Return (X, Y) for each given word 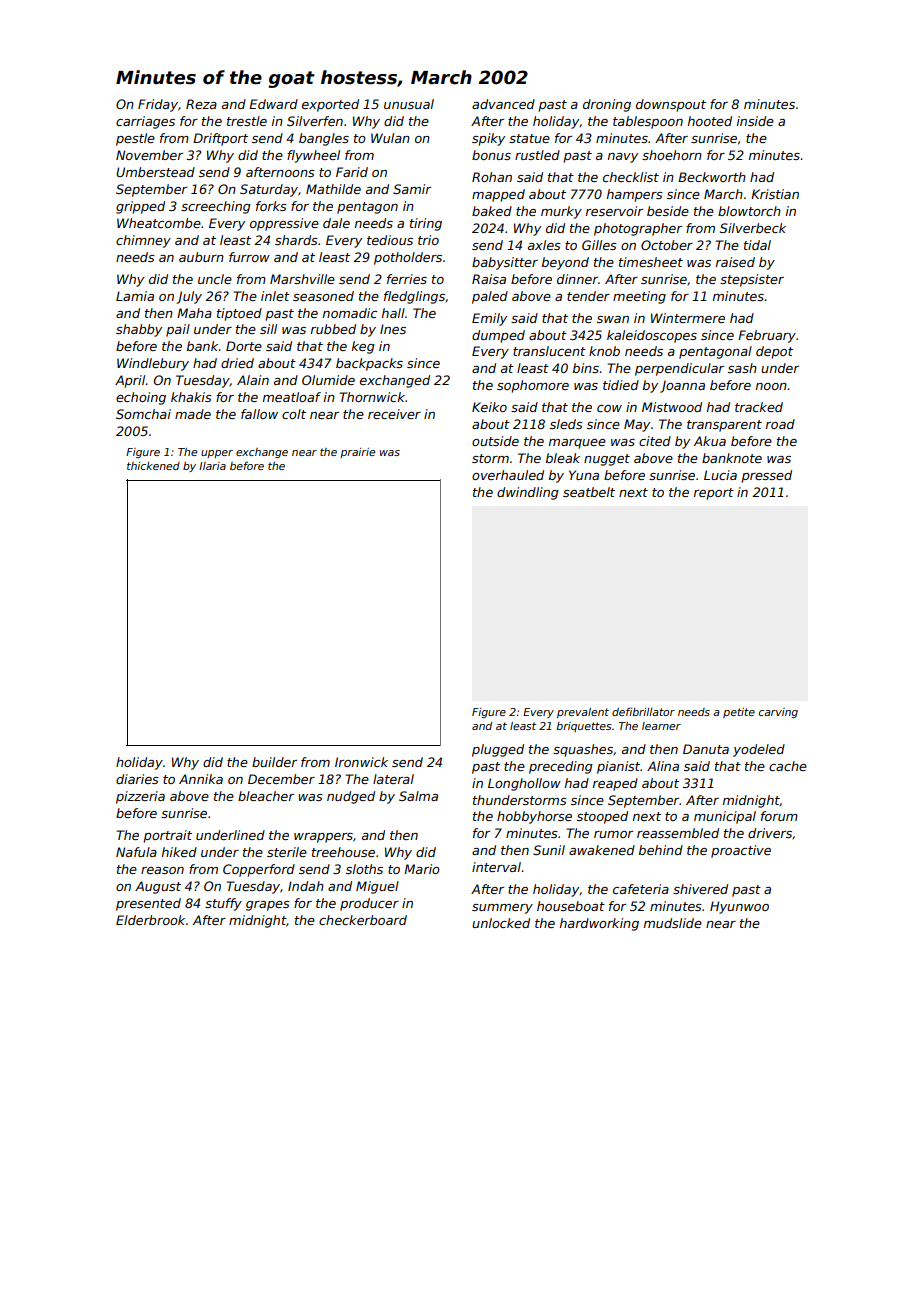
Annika (201, 779)
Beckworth (712, 177)
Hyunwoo (739, 907)
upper (217, 454)
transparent (724, 426)
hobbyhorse (534, 817)
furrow (249, 257)
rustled (537, 155)
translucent (549, 351)
